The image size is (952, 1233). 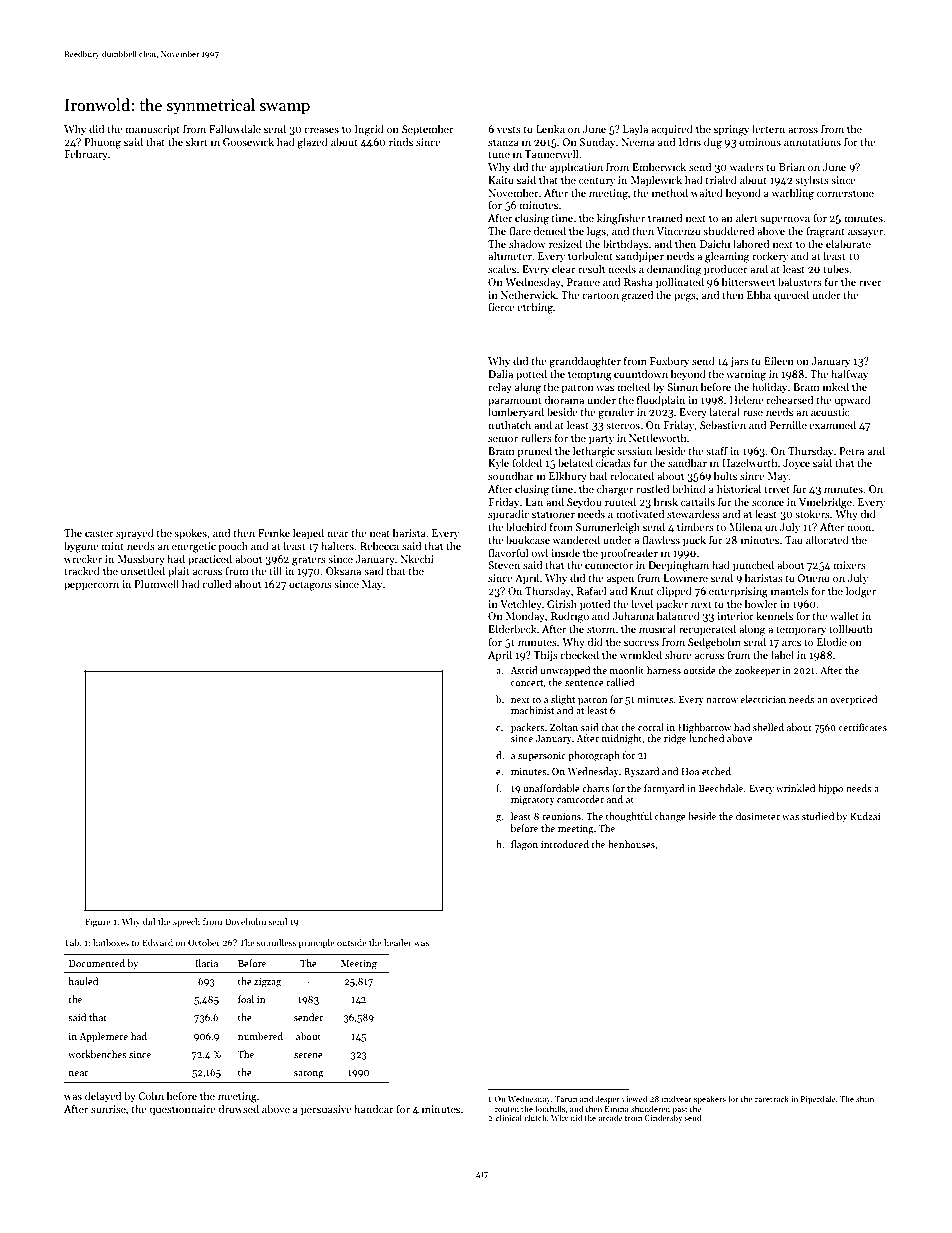 What do you see at coordinates (417, 558) in the screenshot?
I see `Nkechi` at bounding box center [417, 558].
